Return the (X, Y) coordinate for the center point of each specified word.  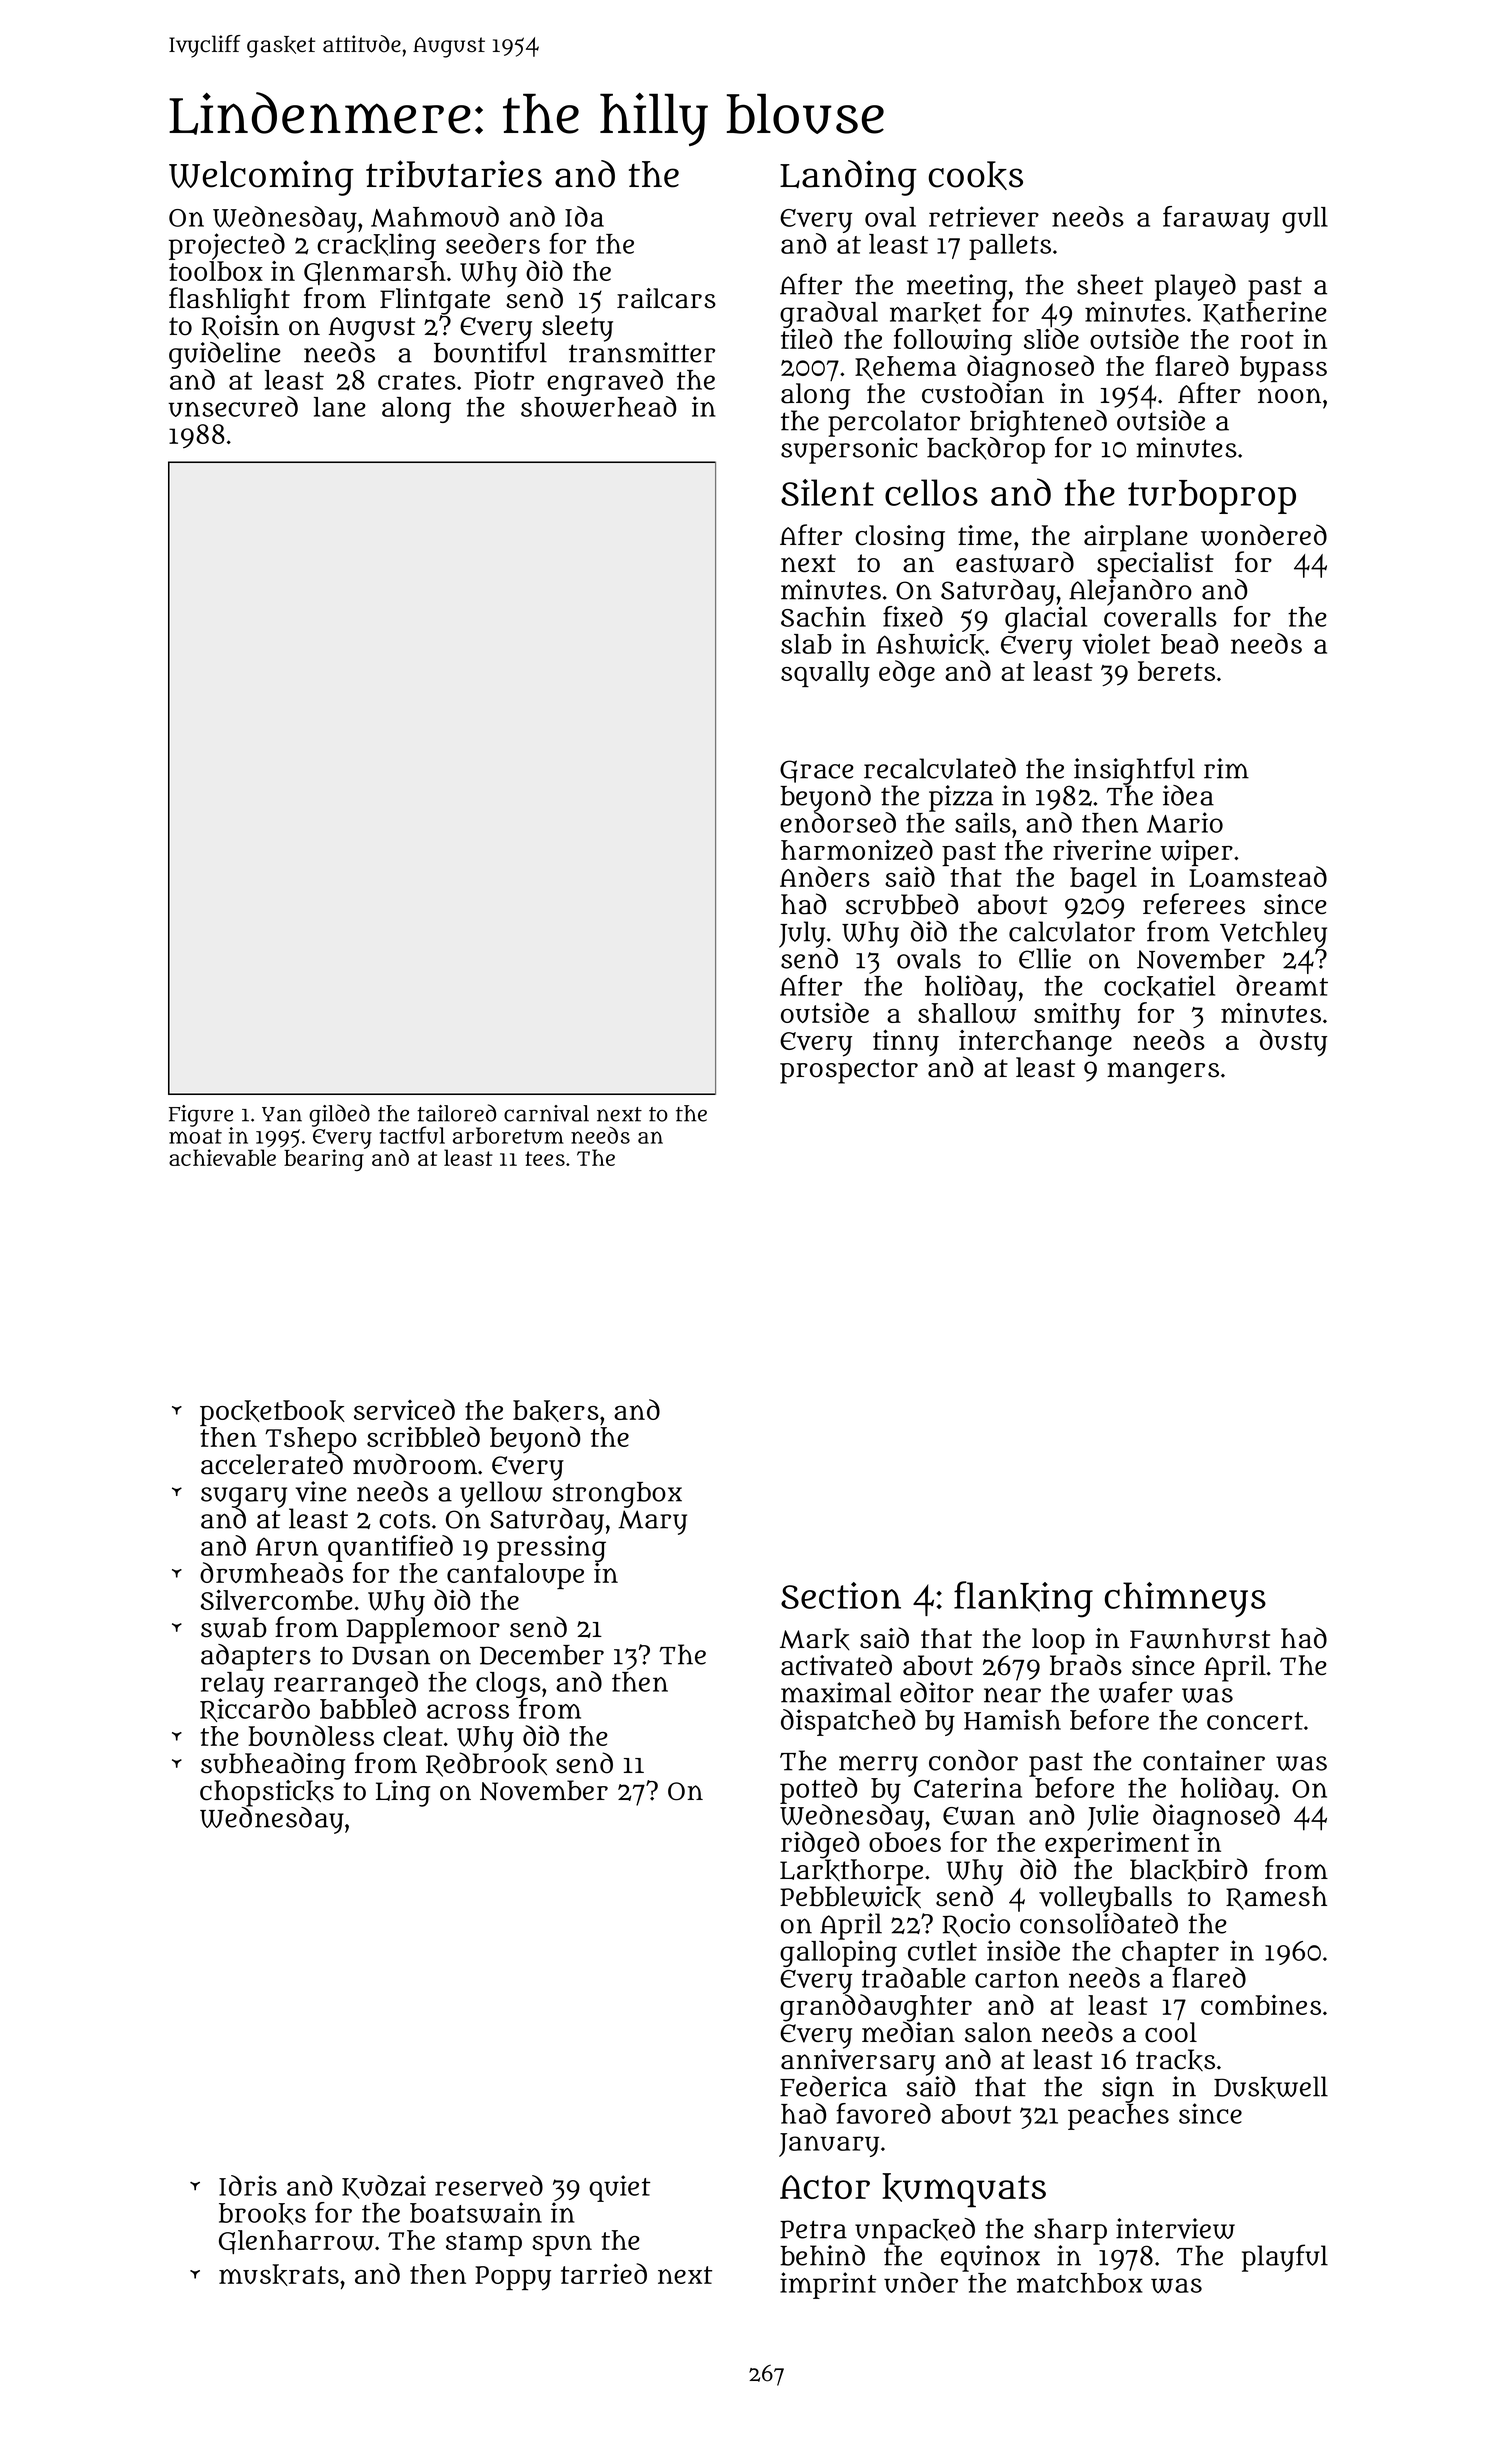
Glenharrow (296, 2242)
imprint (828, 2285)
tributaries (454, 174)
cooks (976, 175)
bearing (324, 1160)
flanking (1023, 1599)
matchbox (1079, 2283)
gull (1305, 220)
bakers (556, 1411)
